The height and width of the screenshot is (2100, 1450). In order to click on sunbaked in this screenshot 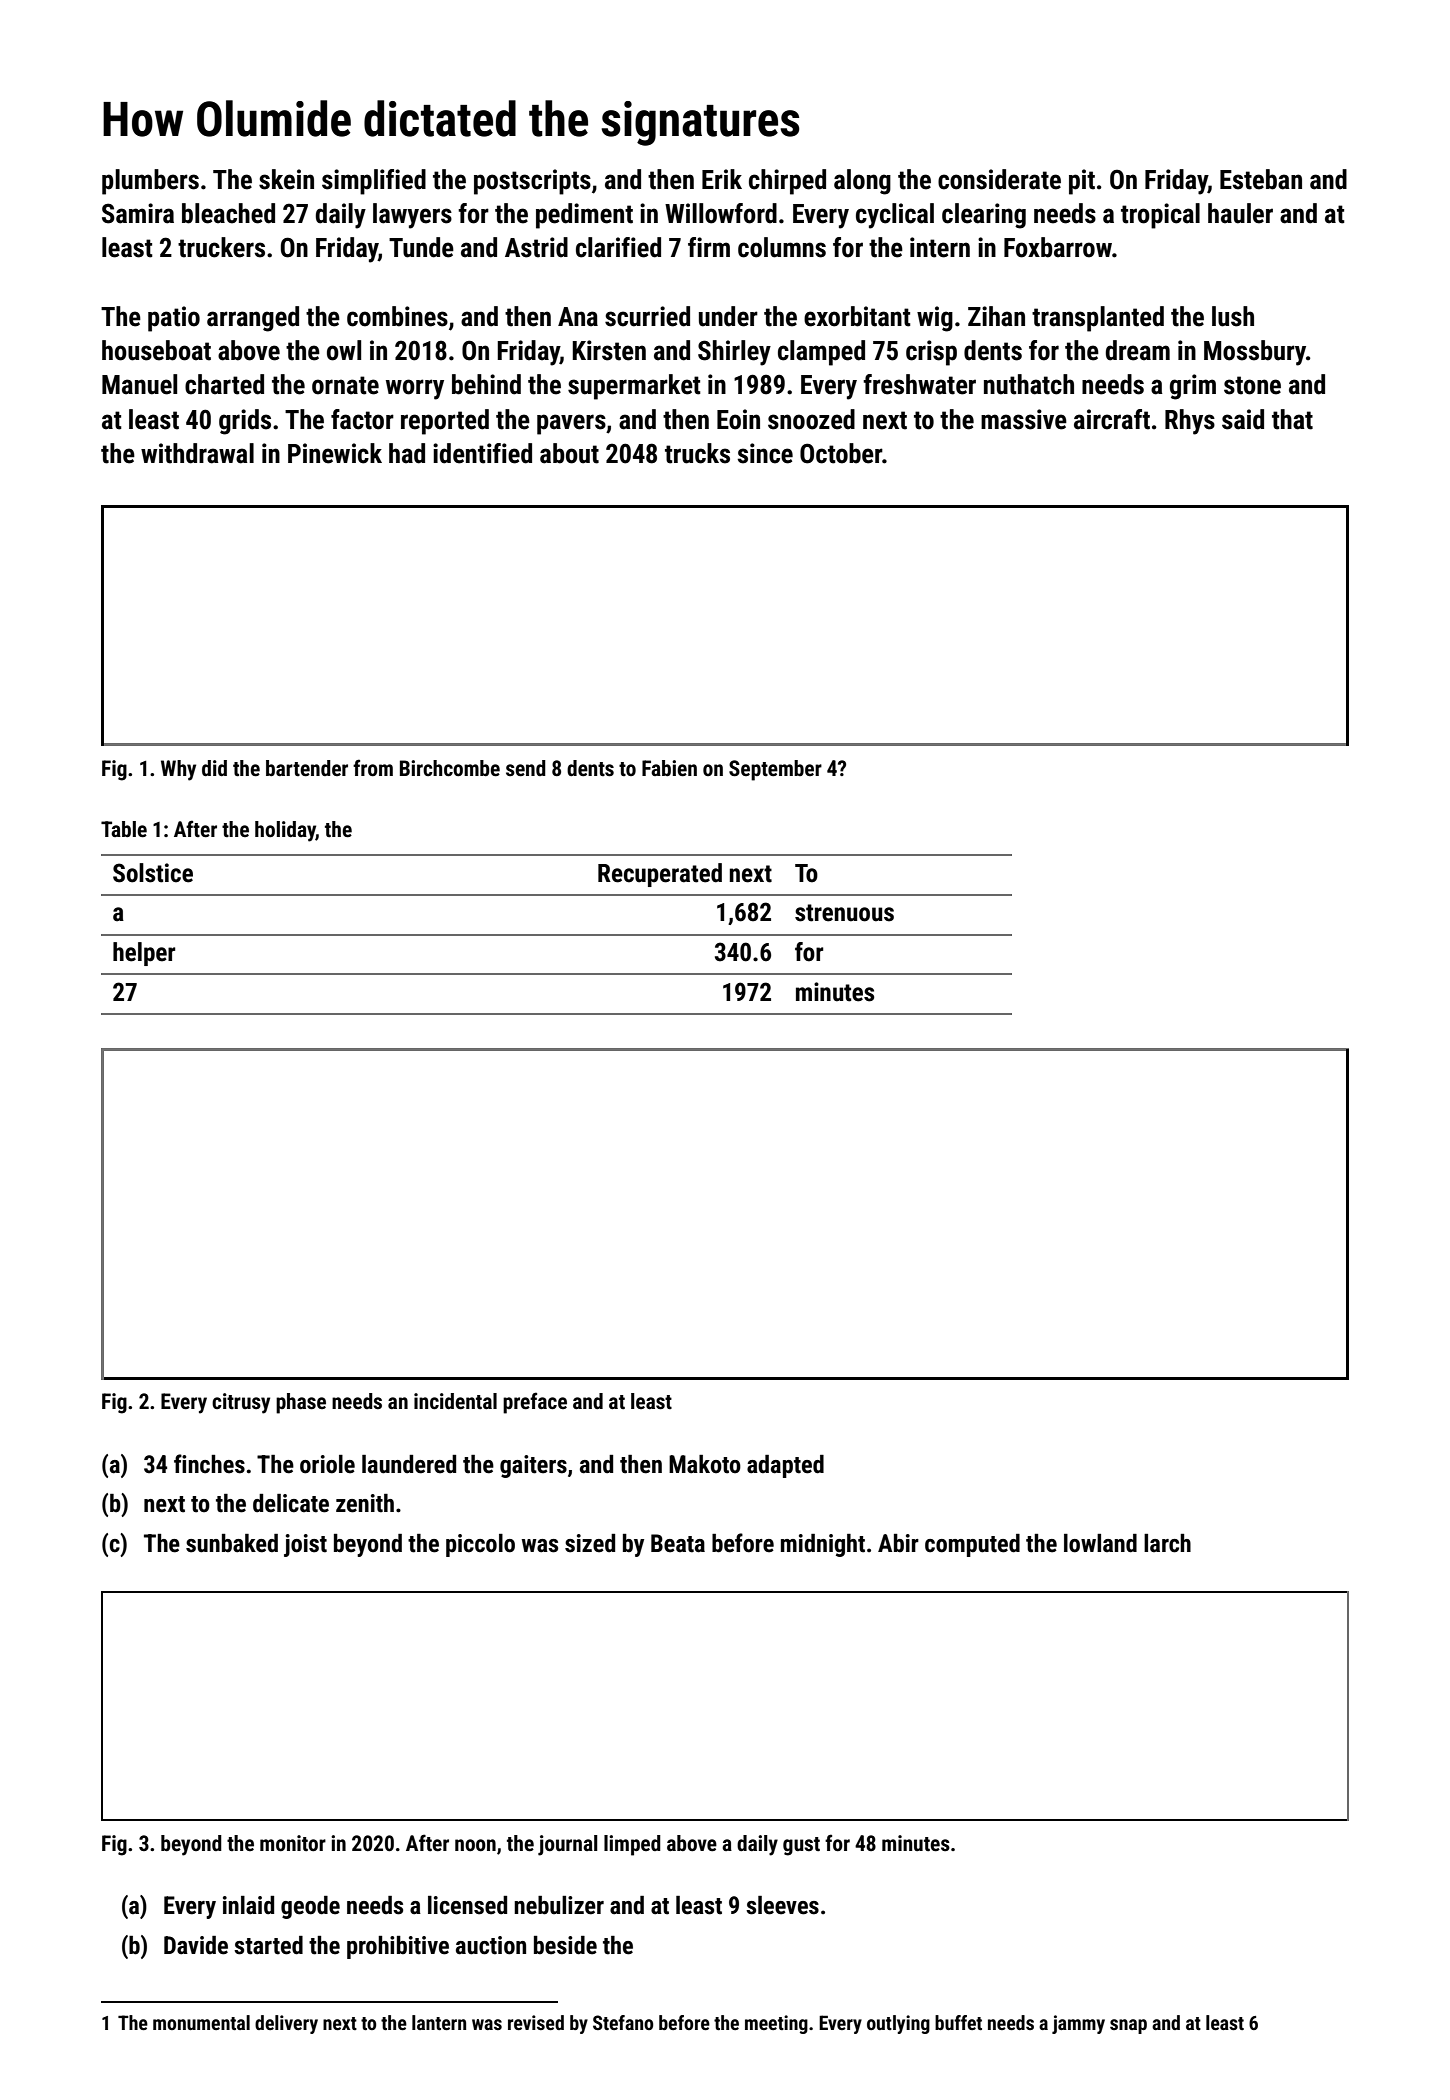, I will do `click(232, 1543)`.
